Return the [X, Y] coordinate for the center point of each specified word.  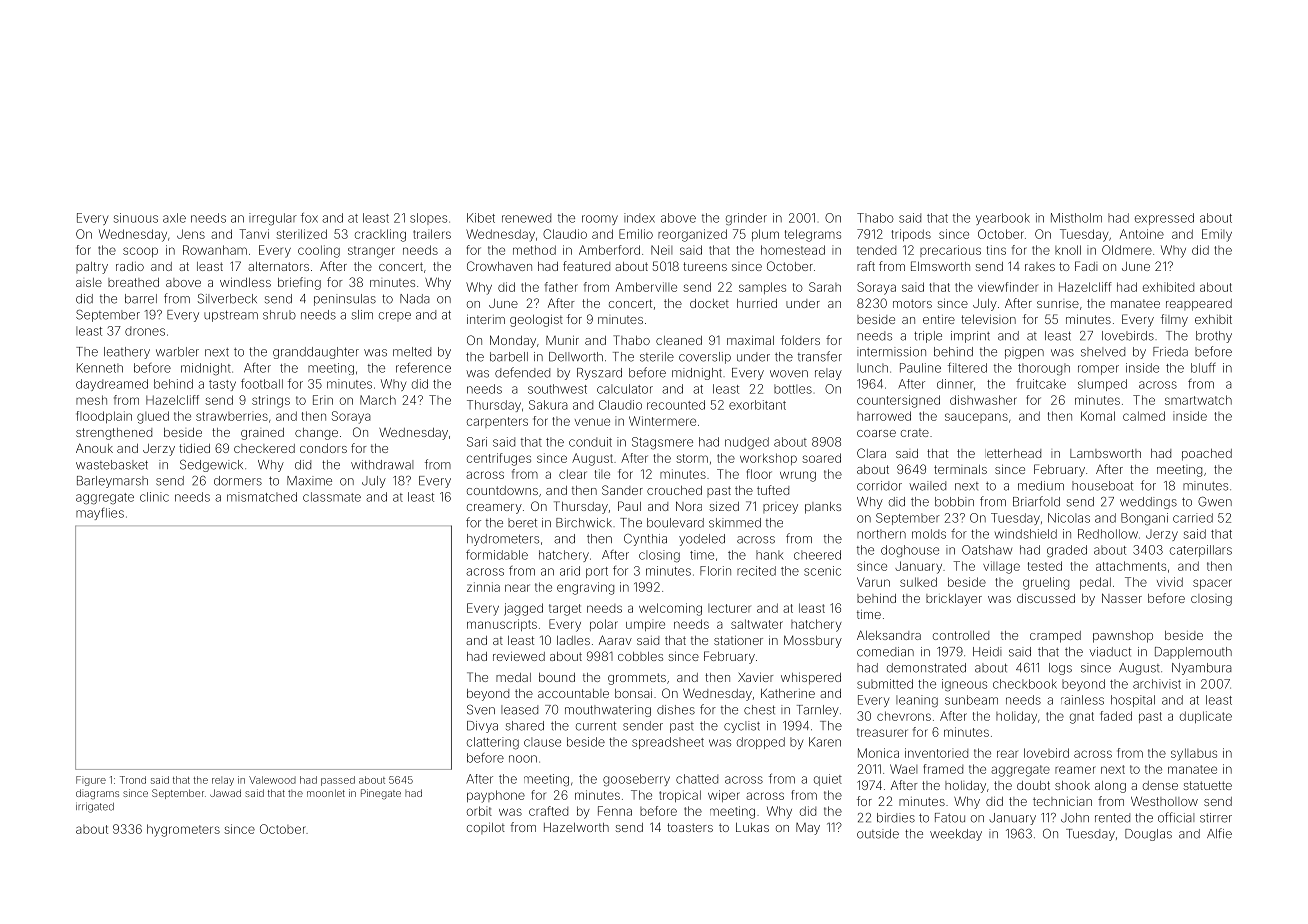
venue [592, 422]
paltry [92, 268]
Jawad [225, 793]
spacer [1212, 584]
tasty [222, 385]
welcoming [670, 609]
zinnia [483, 587]
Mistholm [1076, 218]
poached [1207, 455]
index [639, 218]
